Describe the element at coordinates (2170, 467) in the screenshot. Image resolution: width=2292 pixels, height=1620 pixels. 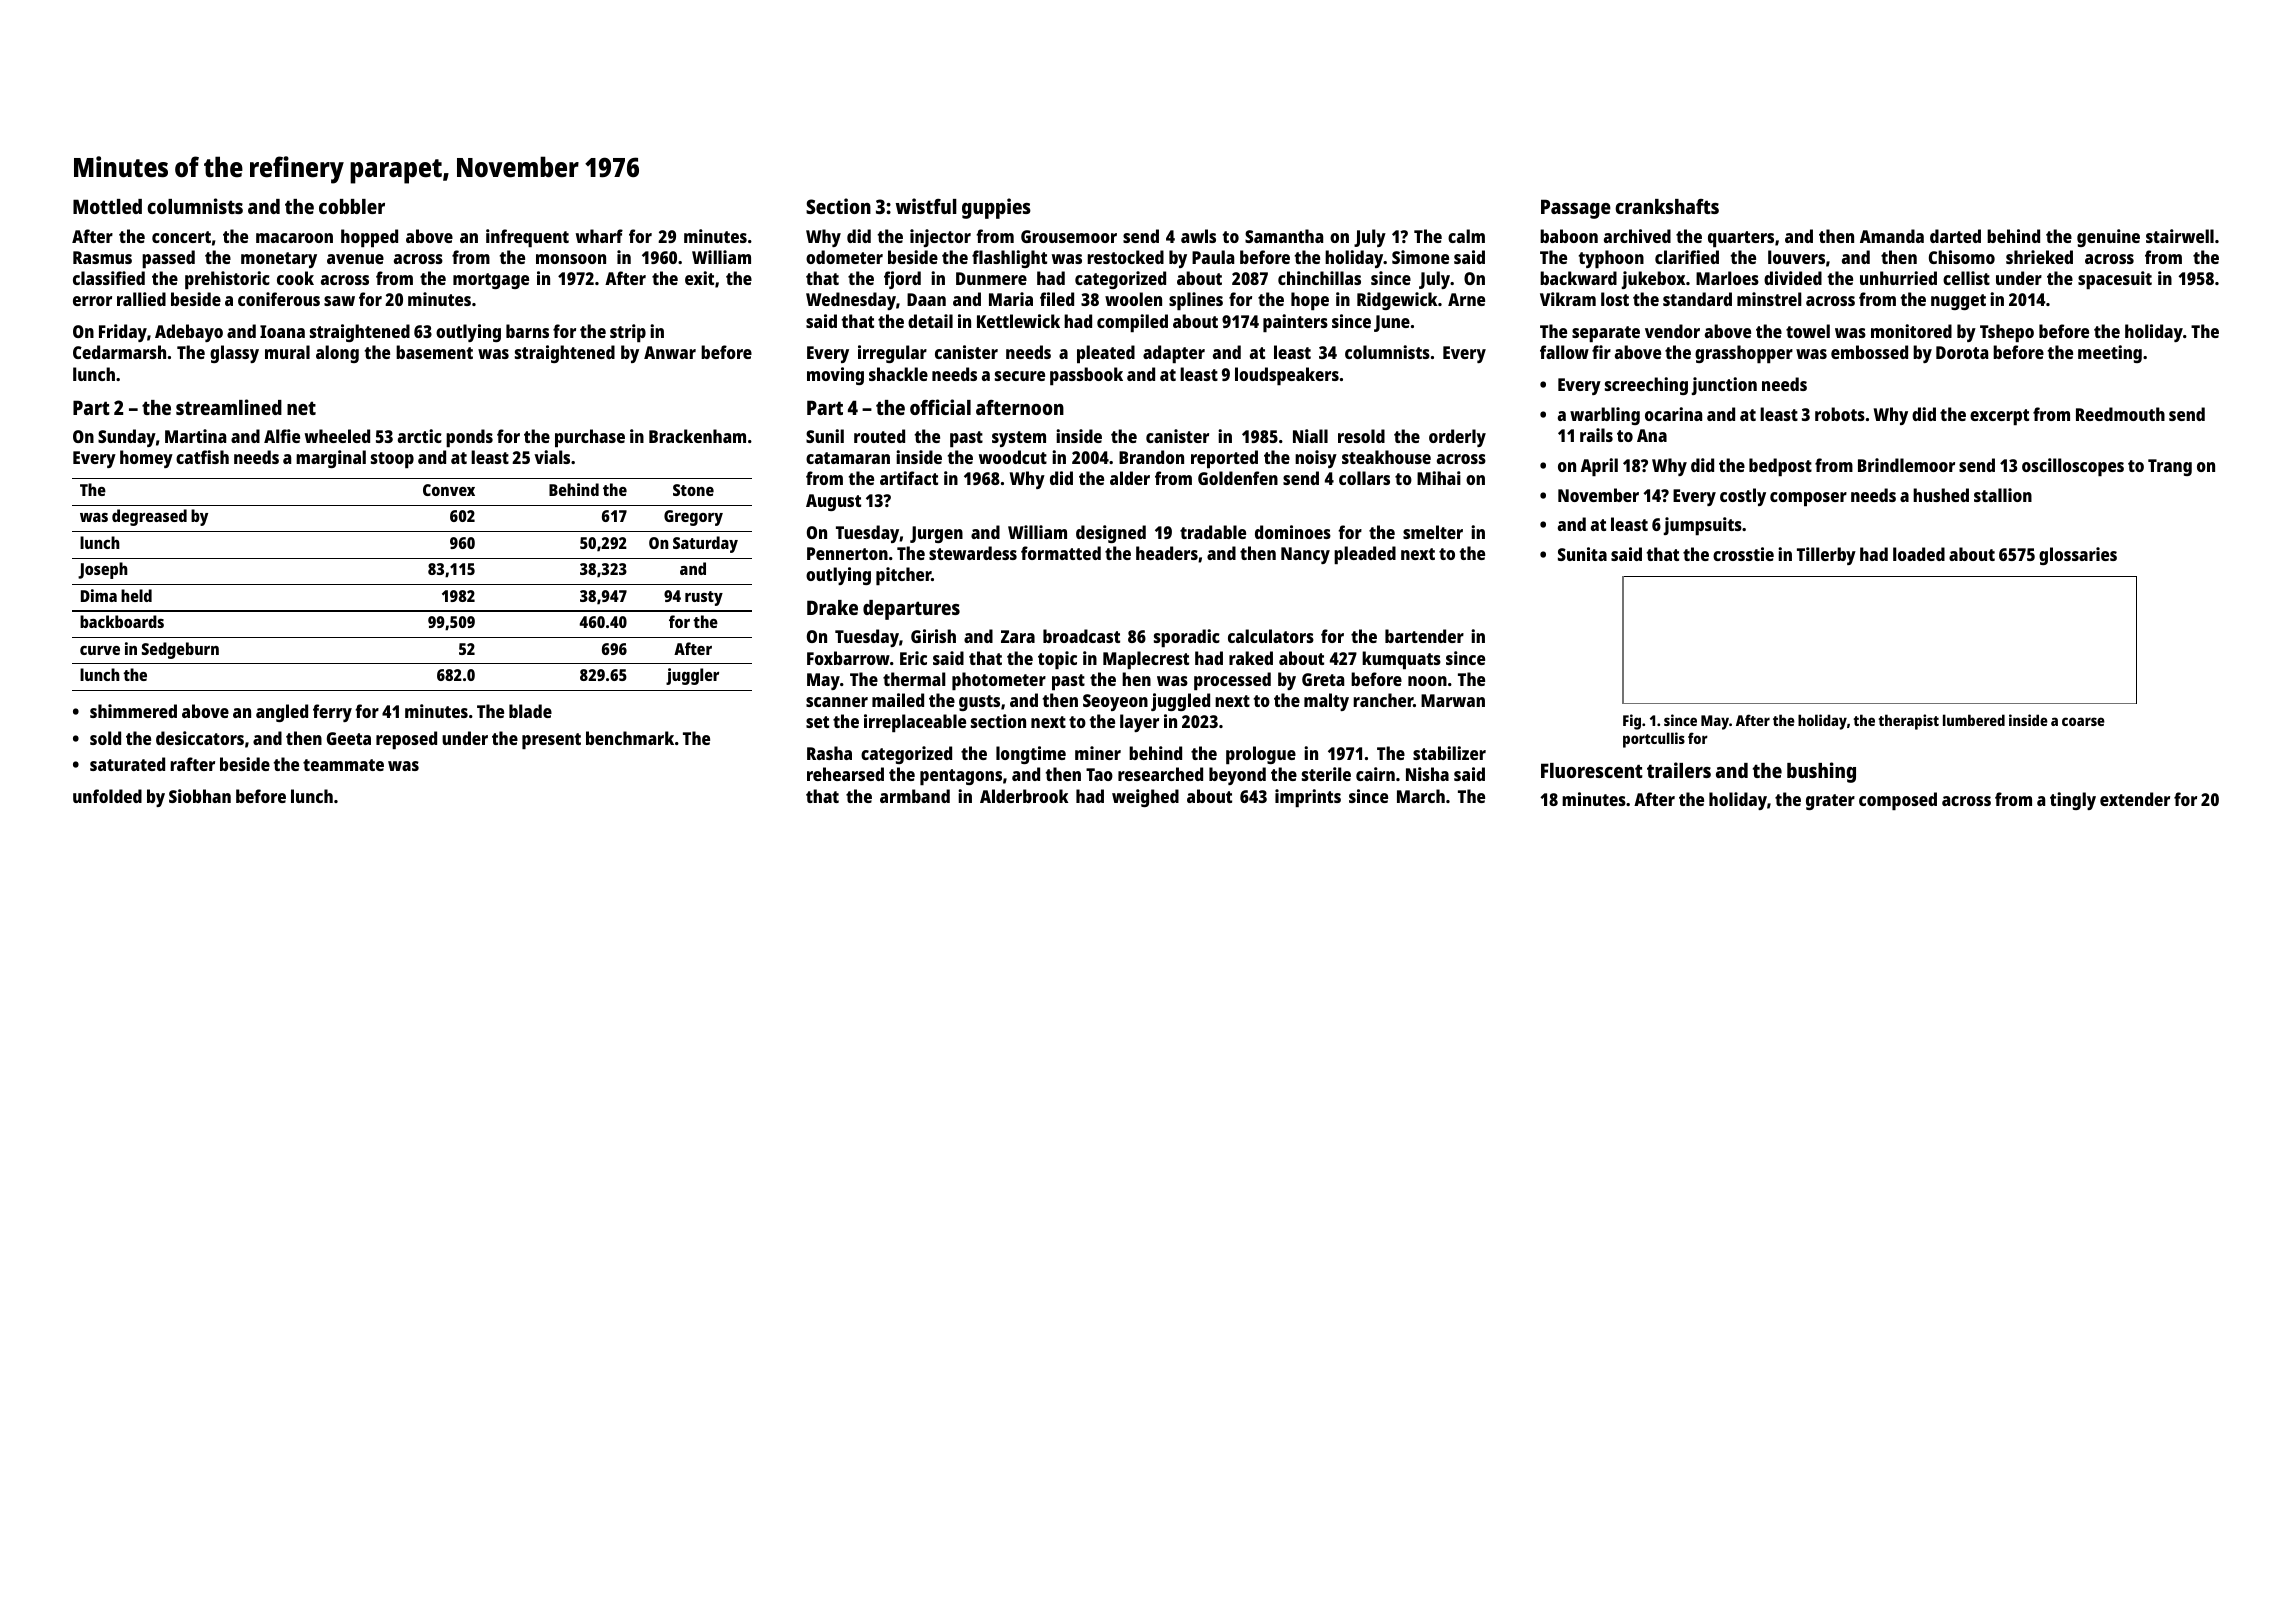
I see `Trang` at that location.
